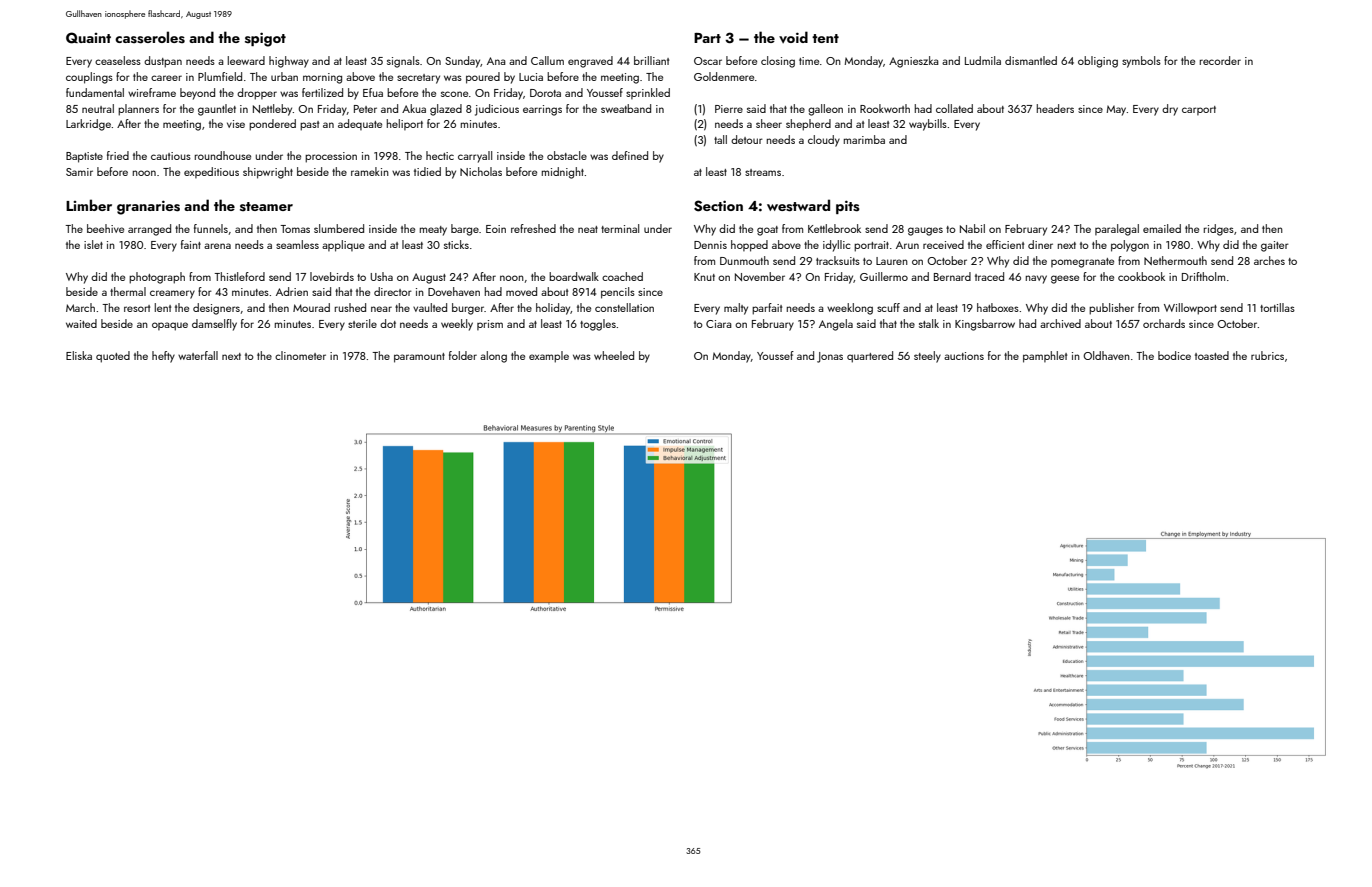  What do you see at coordinates (710, 245) in the document?
I see `Dennis` at bounding box center [710, 245].
